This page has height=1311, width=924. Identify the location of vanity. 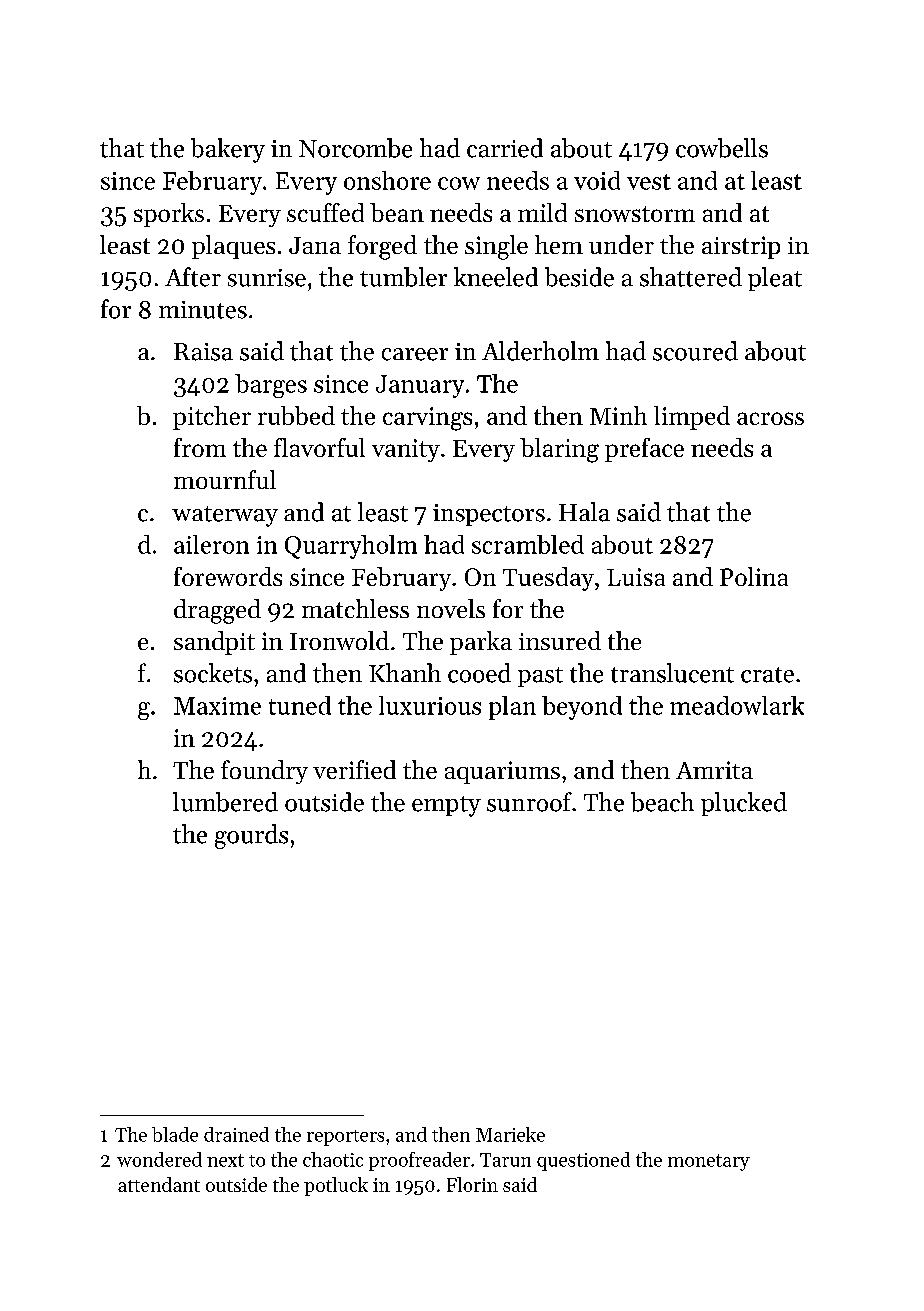
(406, 450).
